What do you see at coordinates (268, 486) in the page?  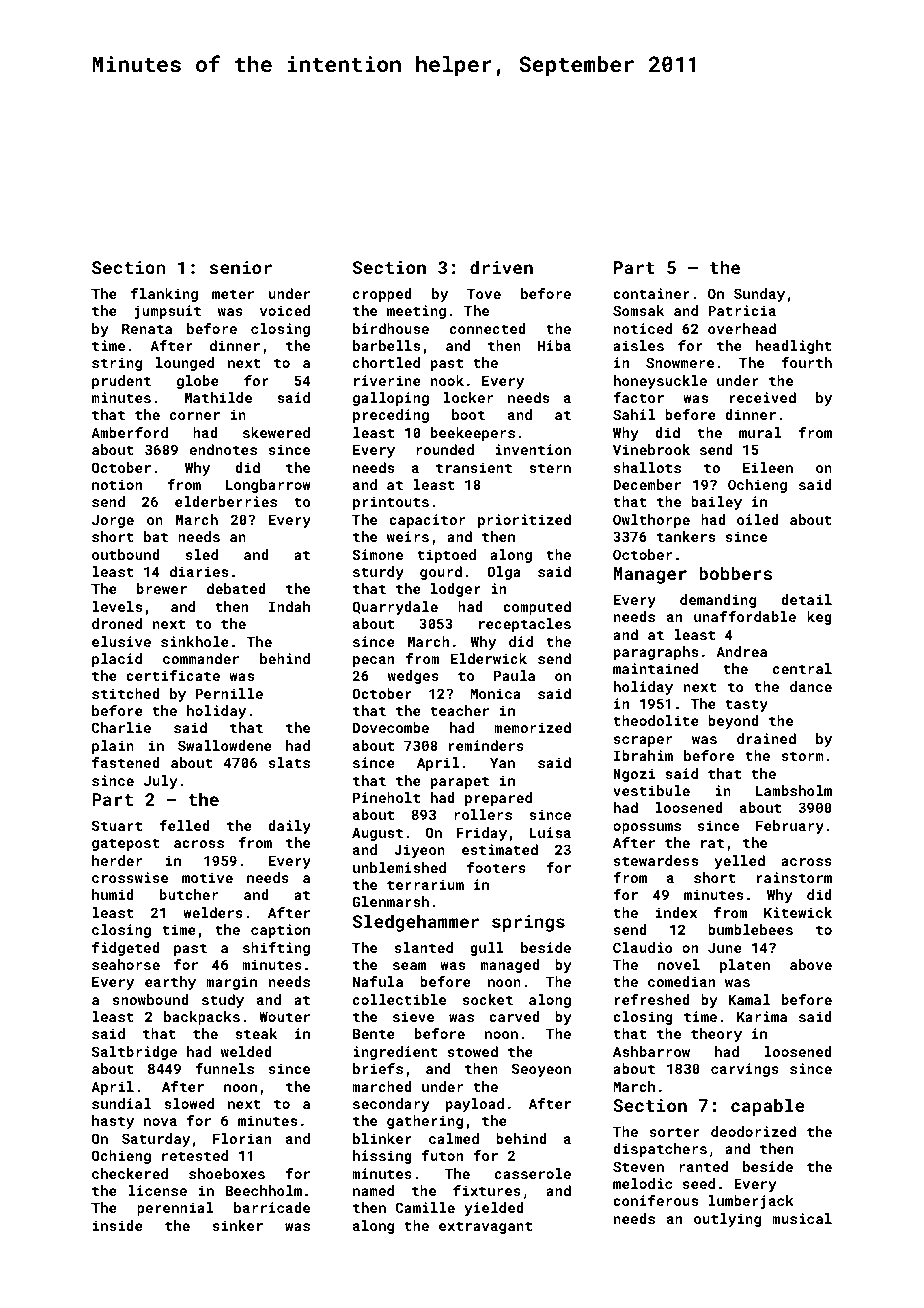 I see `Longbarrow` at bounding box center [268, 486].
